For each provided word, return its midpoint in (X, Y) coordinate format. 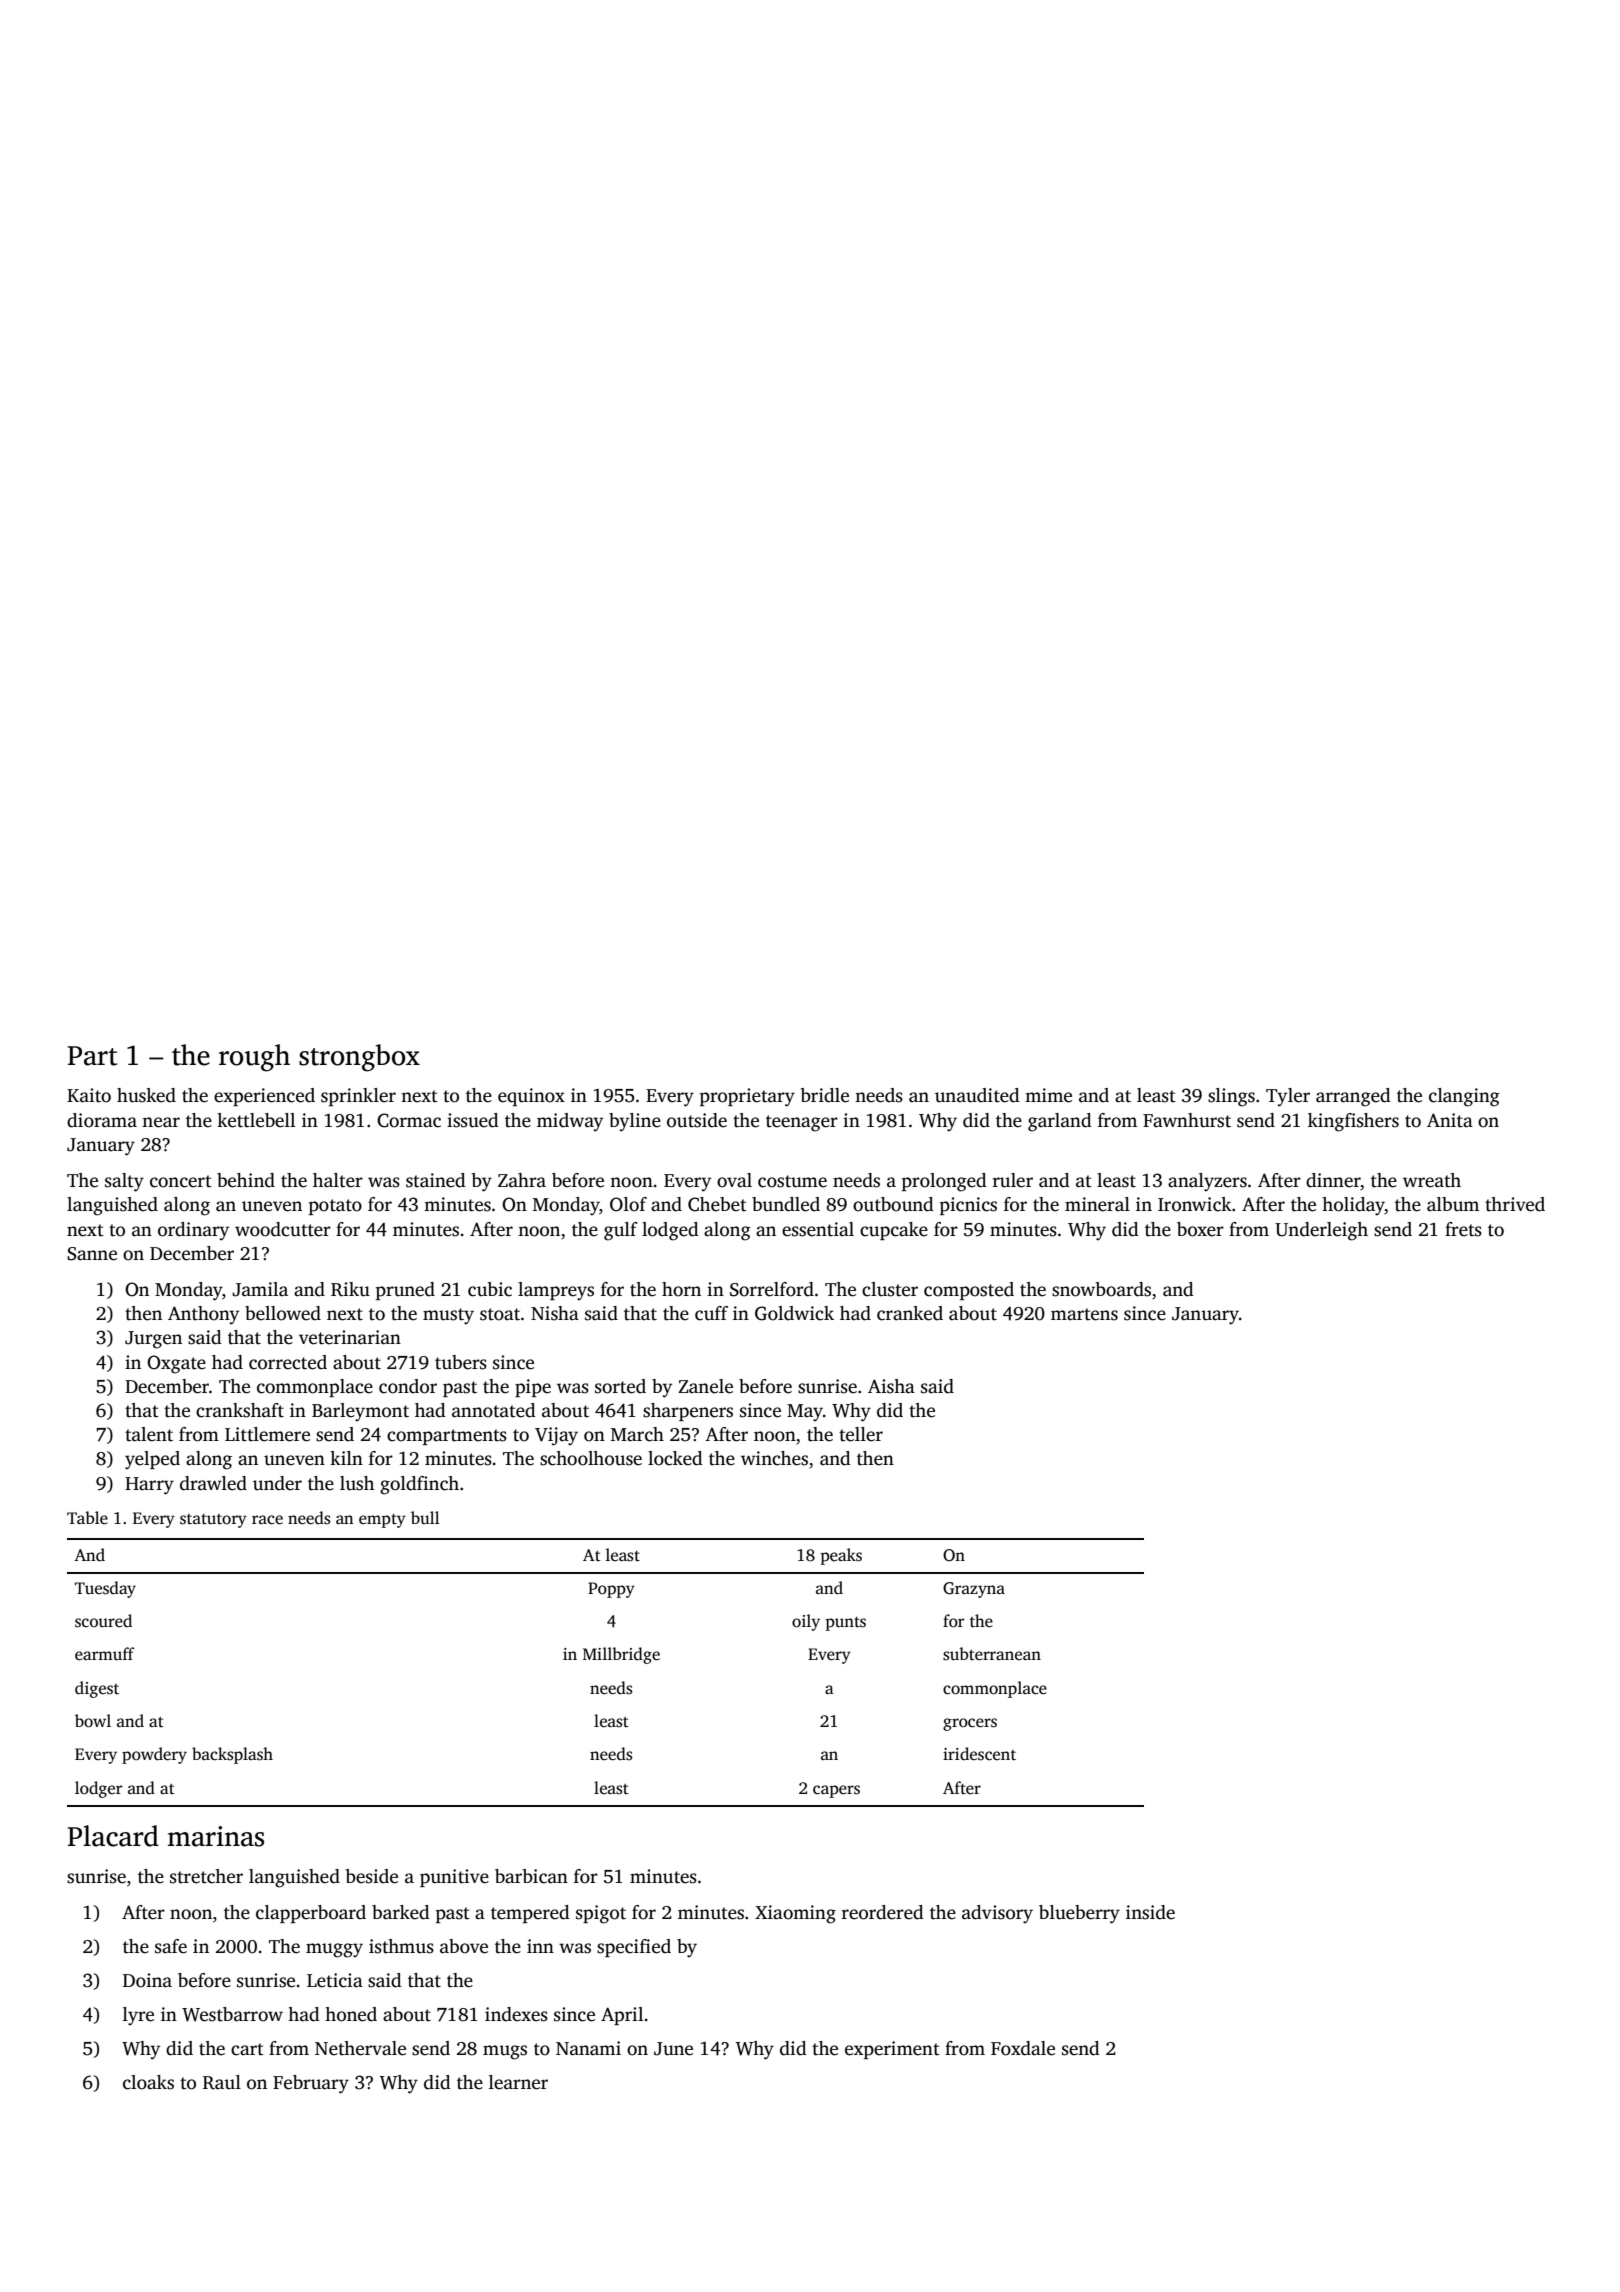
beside (372, 1876)
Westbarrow (232, 2014)
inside (1150, 1912)
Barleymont (360, 1412)
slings (1231, 1097)
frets (1463, 1229)
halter (338, 1180)
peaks (841, 1556)
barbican (531, 1876)
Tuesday (105, 1589)
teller (861, 1434)
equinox (531, 1097)
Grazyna (974, 1590)
